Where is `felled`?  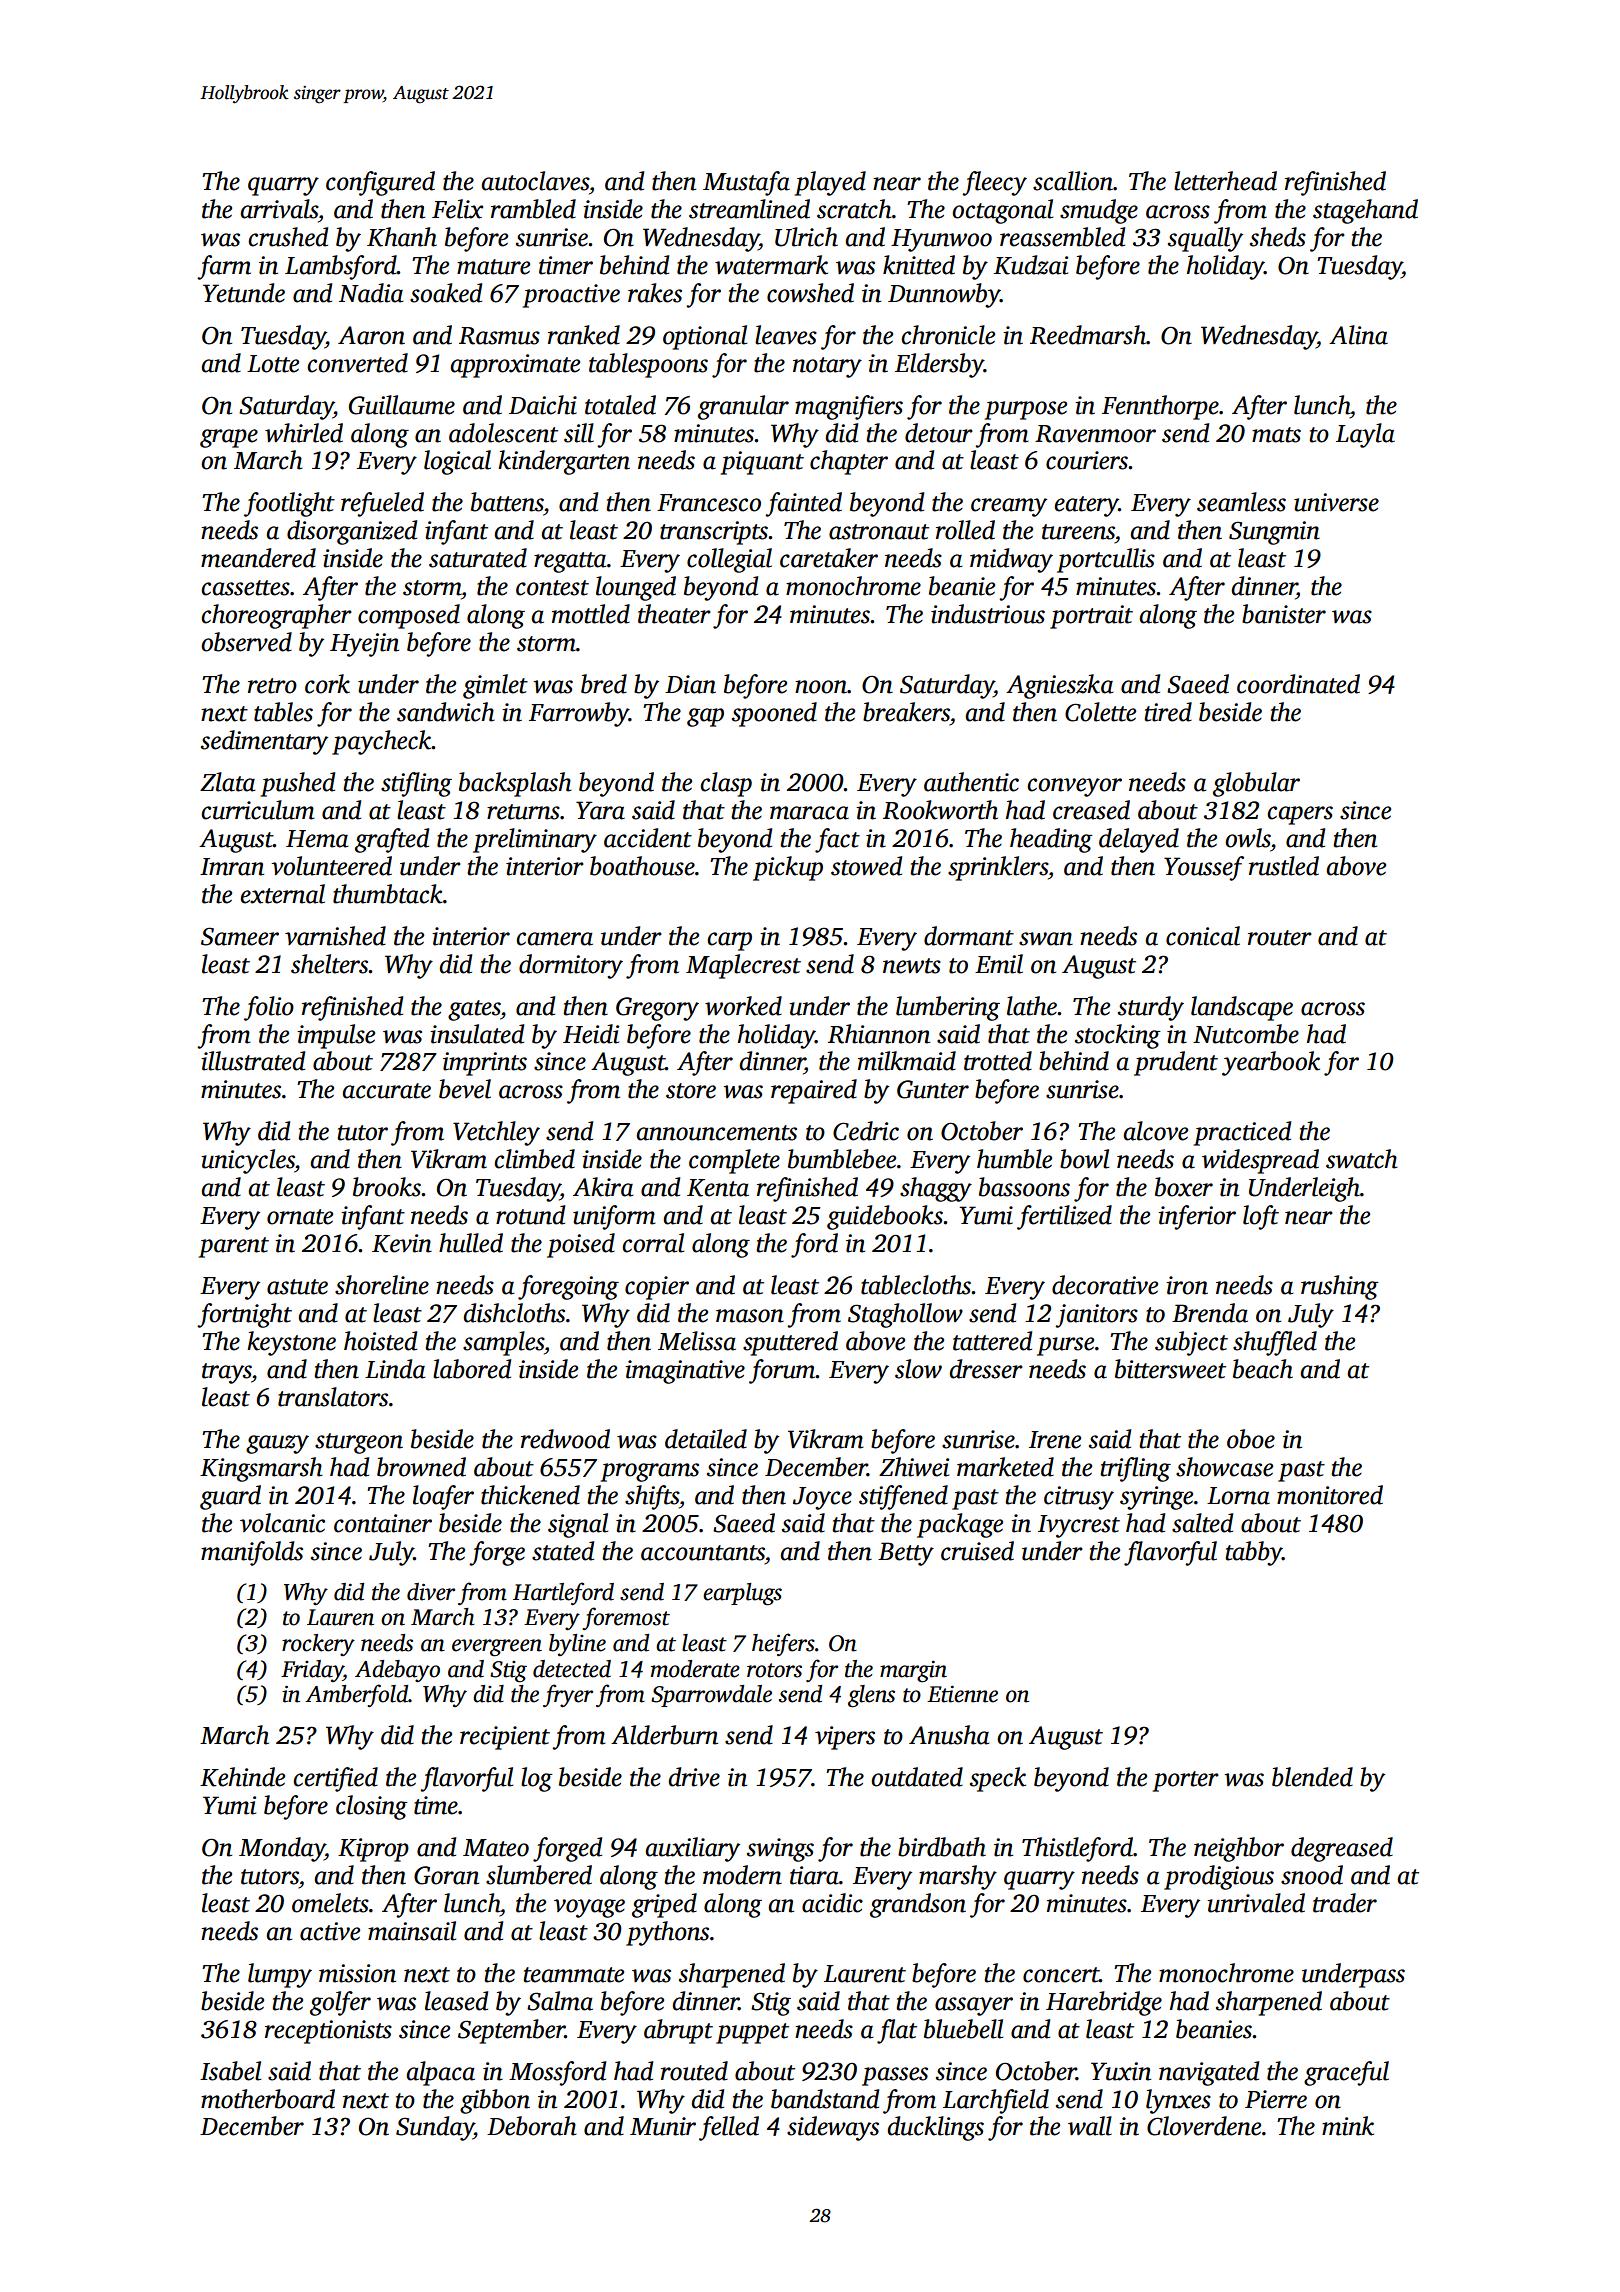 felled is located at coordinates (729, 2128).
